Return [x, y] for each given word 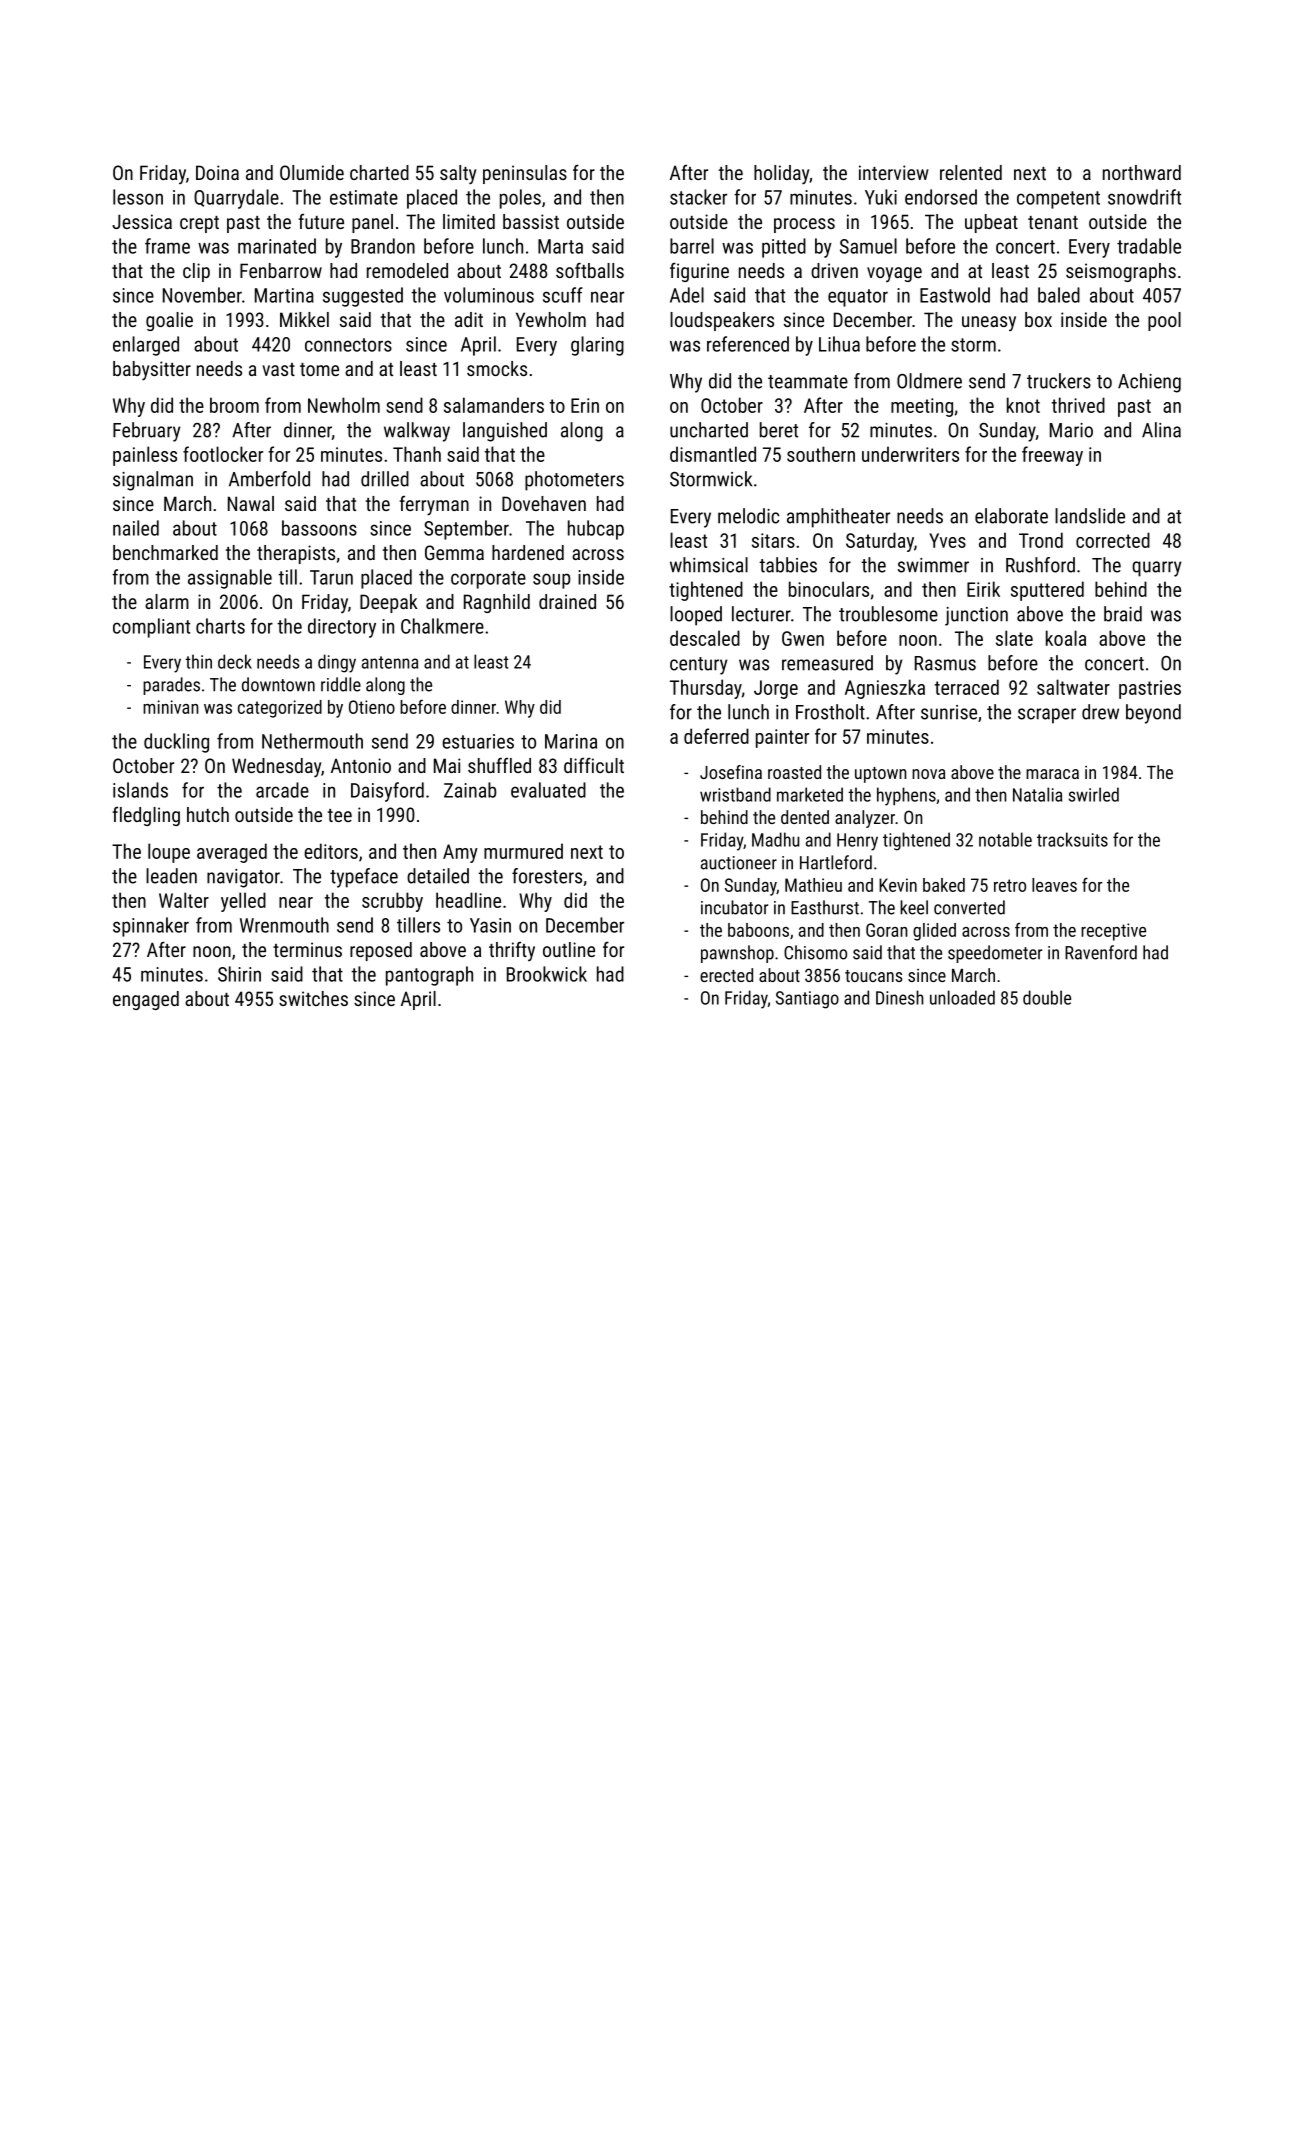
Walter [184, 900]
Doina [217, 172]
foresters [547, 876]
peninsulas [525, 174]
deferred [716, 736]
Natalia [1037, 794]
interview [894, 172]
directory [342, 628]
